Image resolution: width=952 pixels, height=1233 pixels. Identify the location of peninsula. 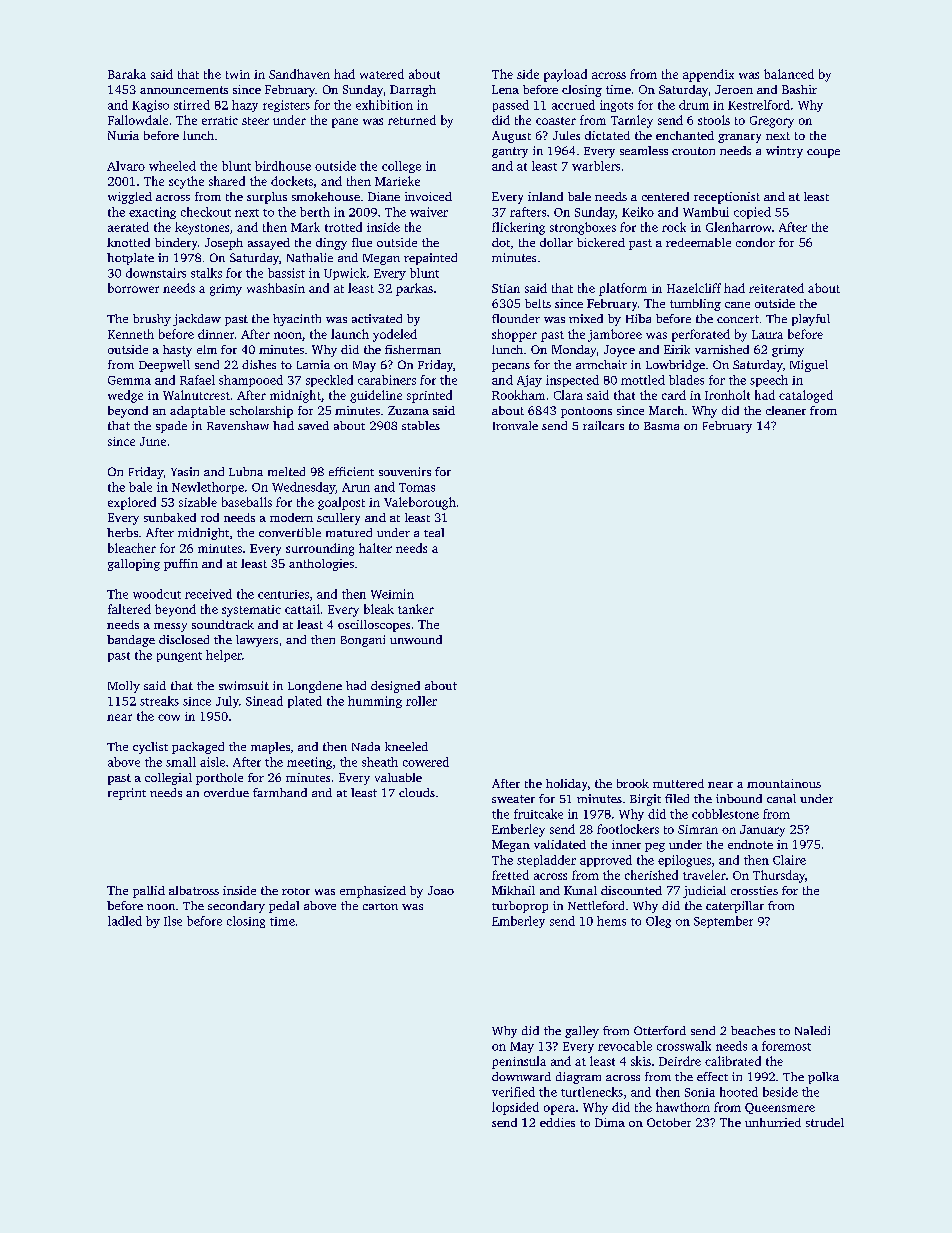
(519, 1062).
